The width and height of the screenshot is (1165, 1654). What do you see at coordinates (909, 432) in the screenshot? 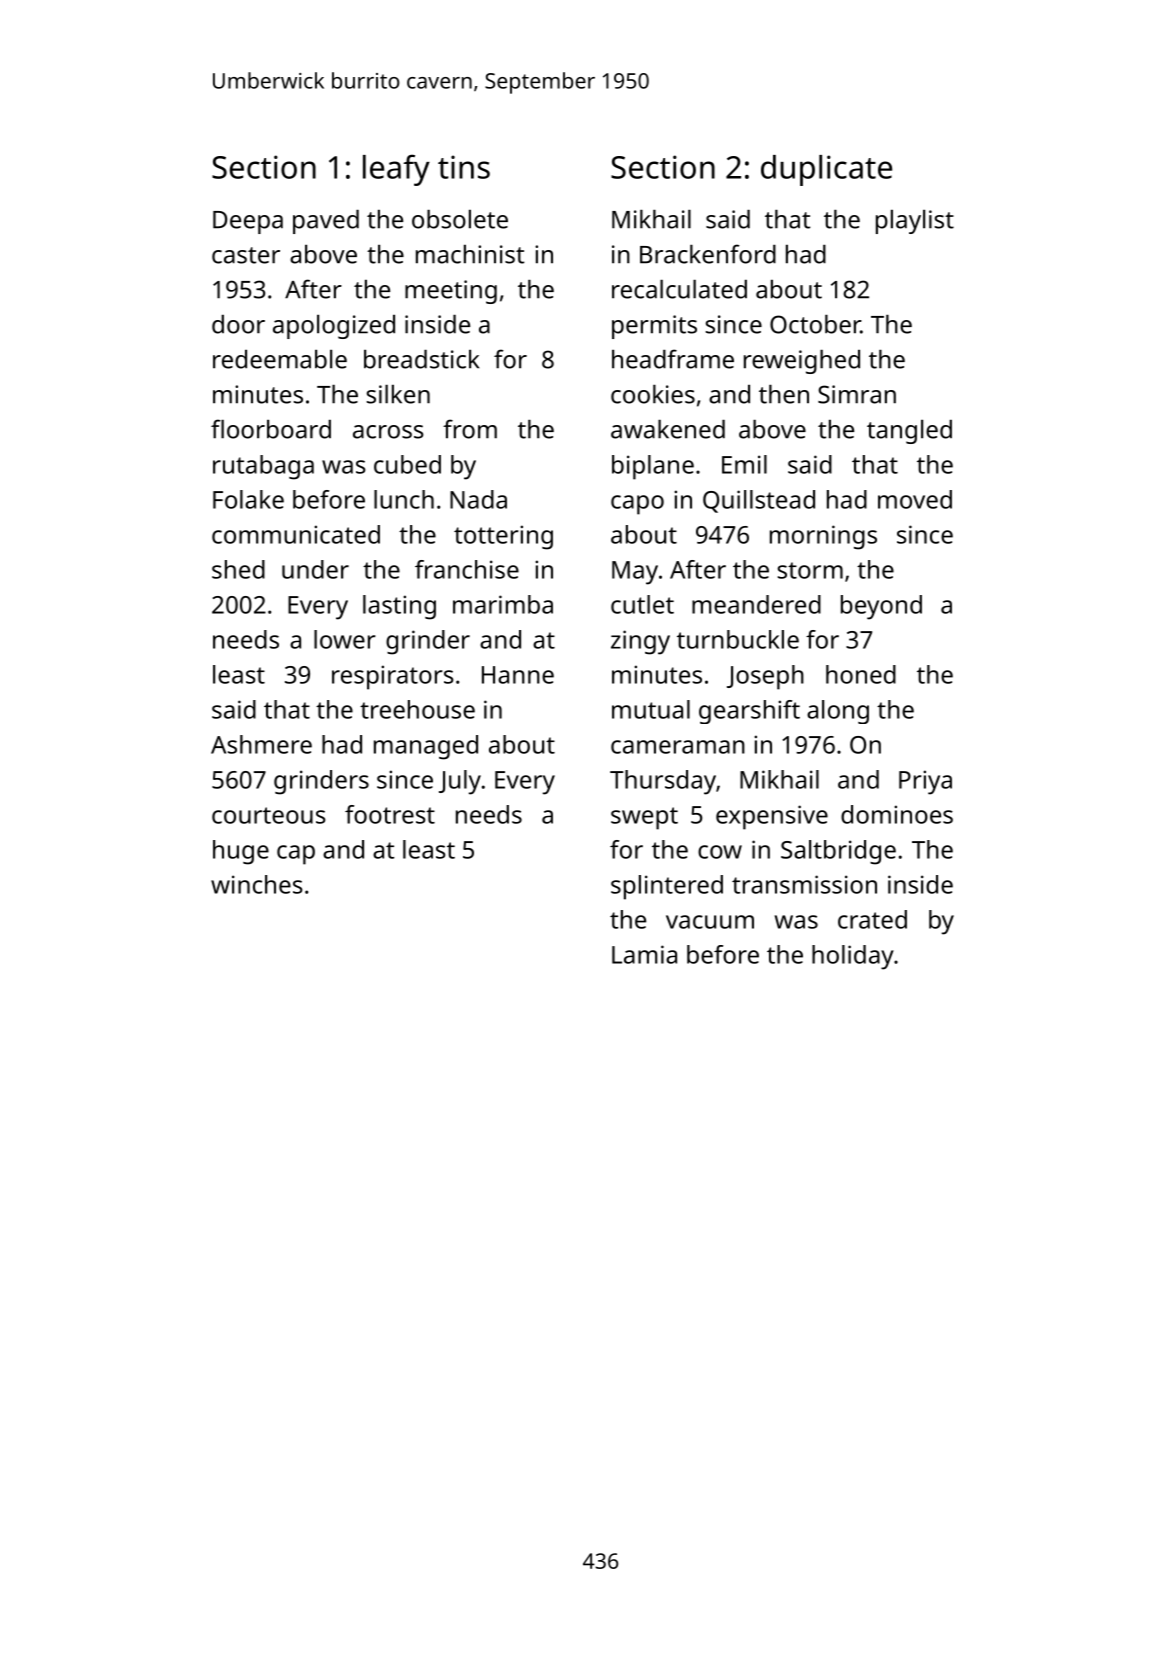
I see `tangled` at bounding box center [909, 432].
